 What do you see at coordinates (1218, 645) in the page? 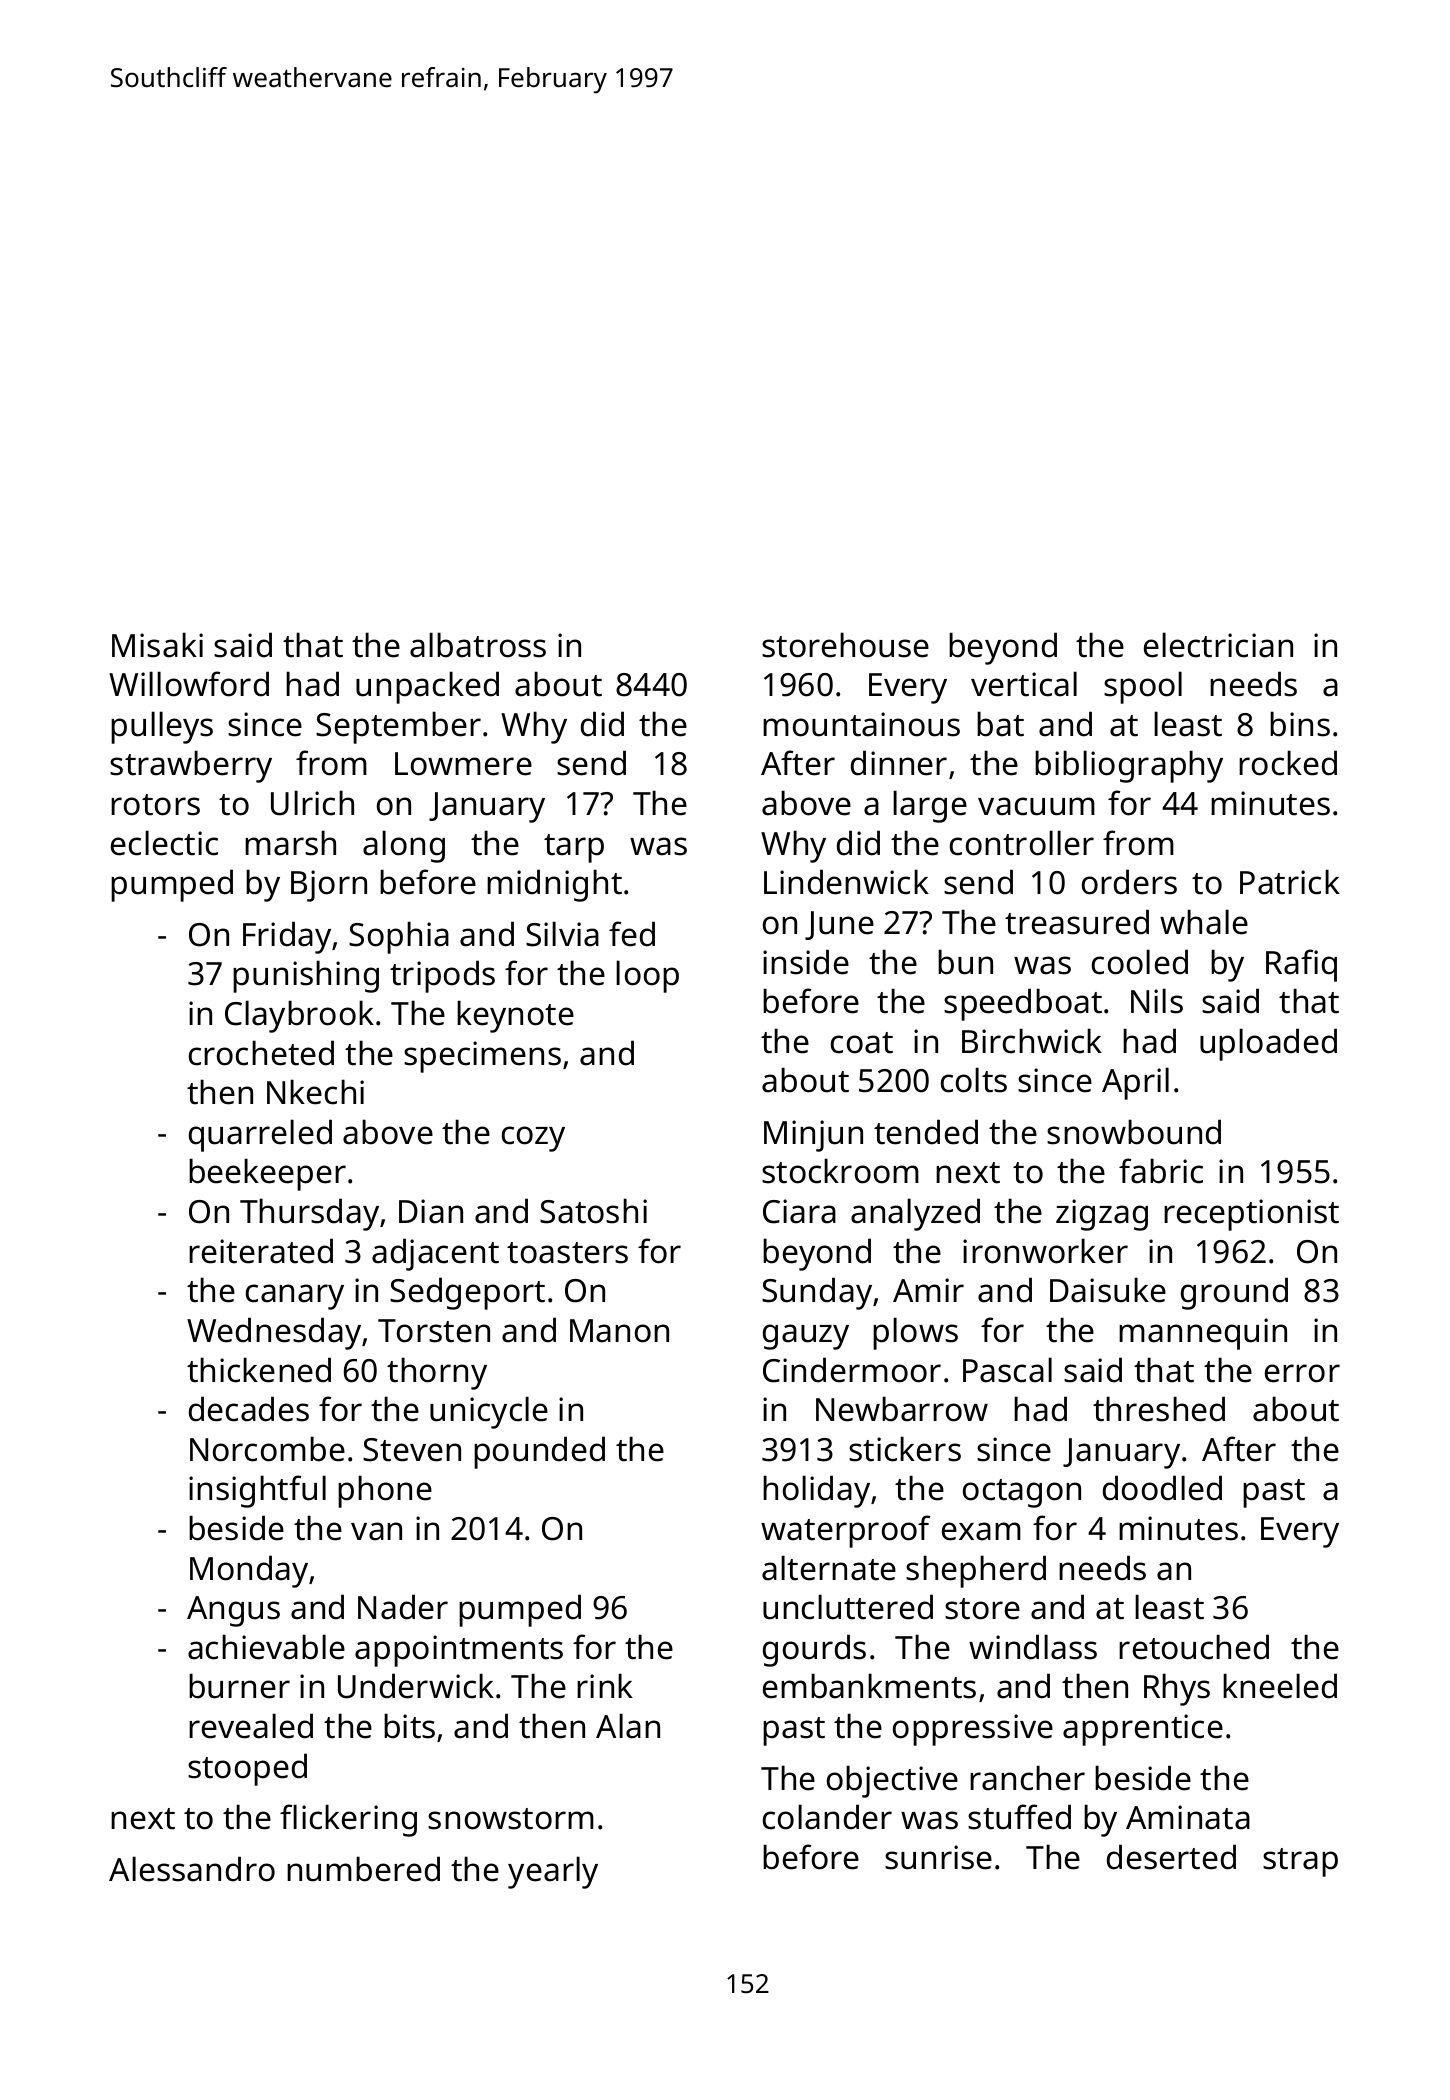
I see `electrician` at bounding box center [1218, 645].
